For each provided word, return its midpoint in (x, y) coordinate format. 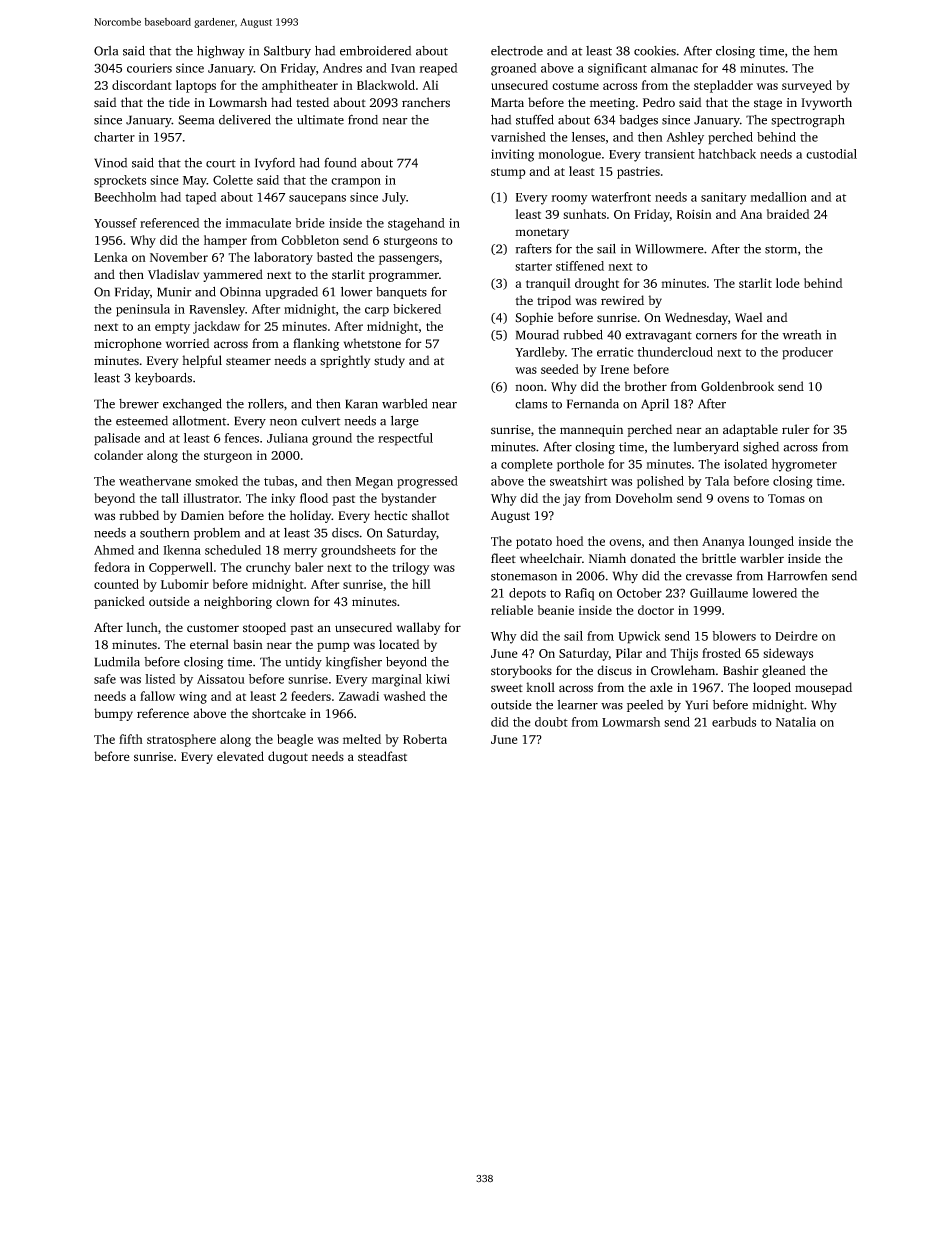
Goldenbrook (737, 386)
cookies (655, 51)
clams (531, 404)
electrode (517, 51)
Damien (202, 515)
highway (221, 52)
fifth (131, 739)
